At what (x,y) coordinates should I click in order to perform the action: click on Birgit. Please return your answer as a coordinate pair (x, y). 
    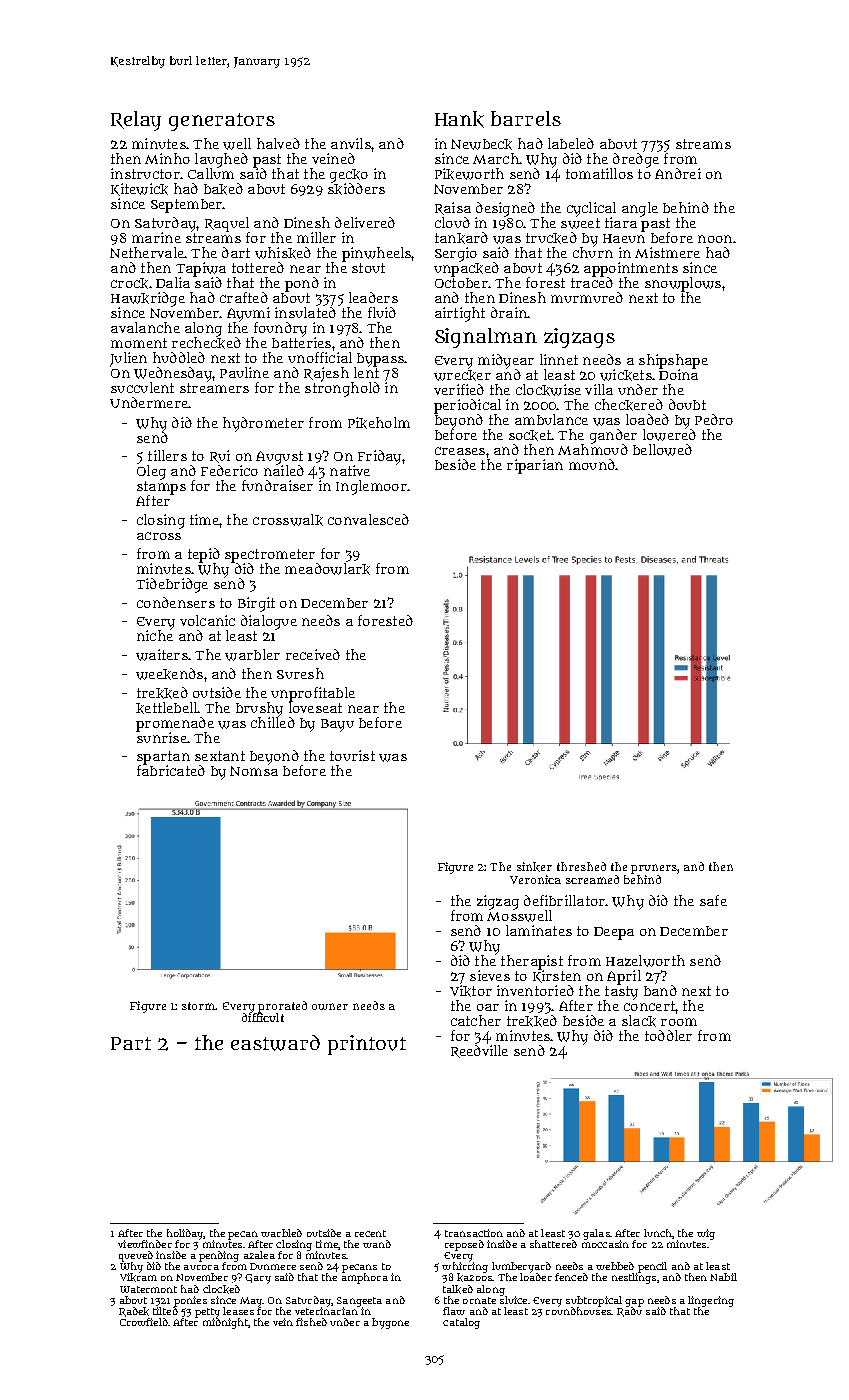
    Looking at the image, I should click on (256, 604).
